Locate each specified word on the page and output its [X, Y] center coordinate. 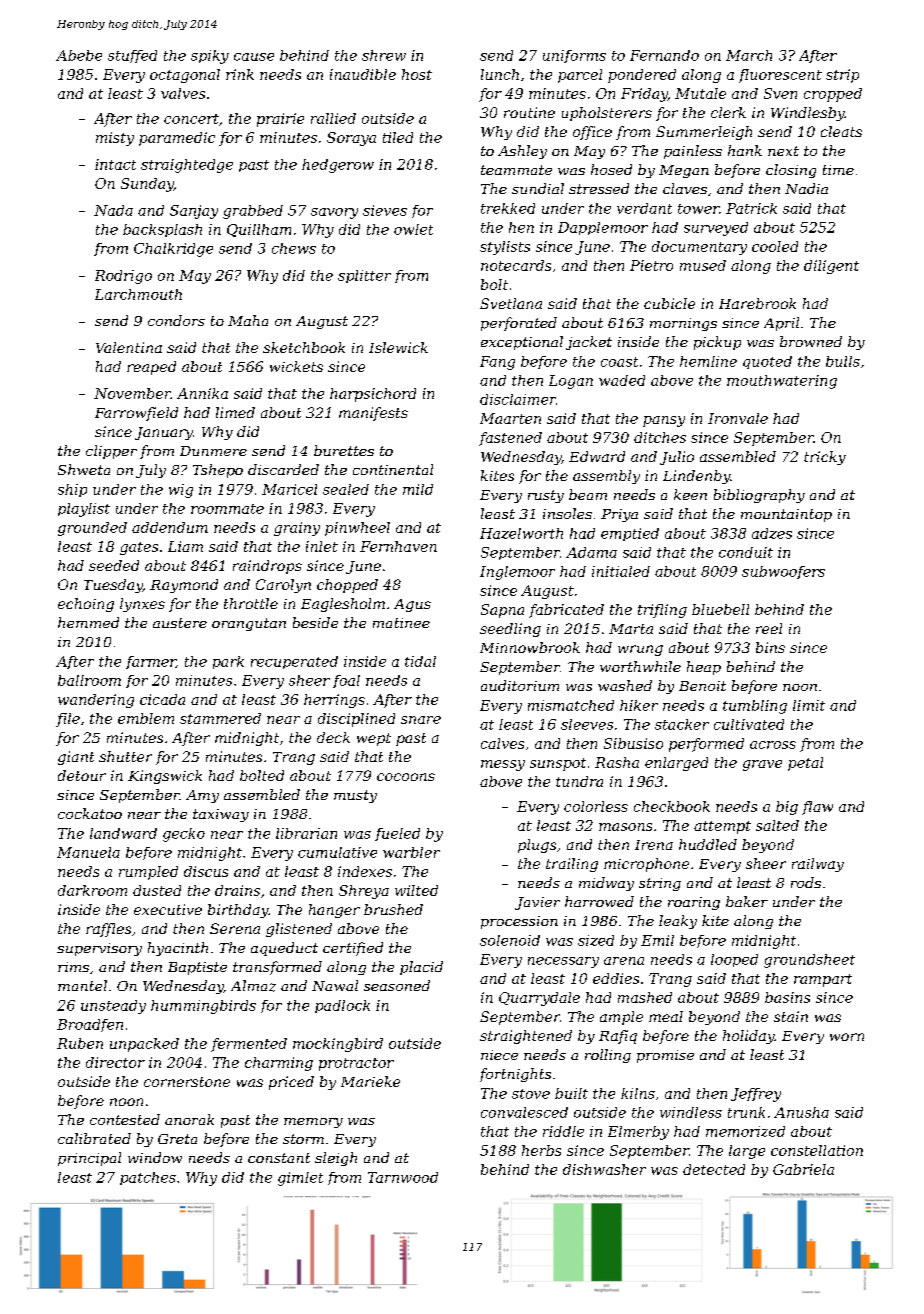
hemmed [88, 622]
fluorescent [780, 76]
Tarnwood [403, 1177]
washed [625, 685]
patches [148, 1178]
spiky [210, 57]
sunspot [558, 764]
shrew [384, 55]
